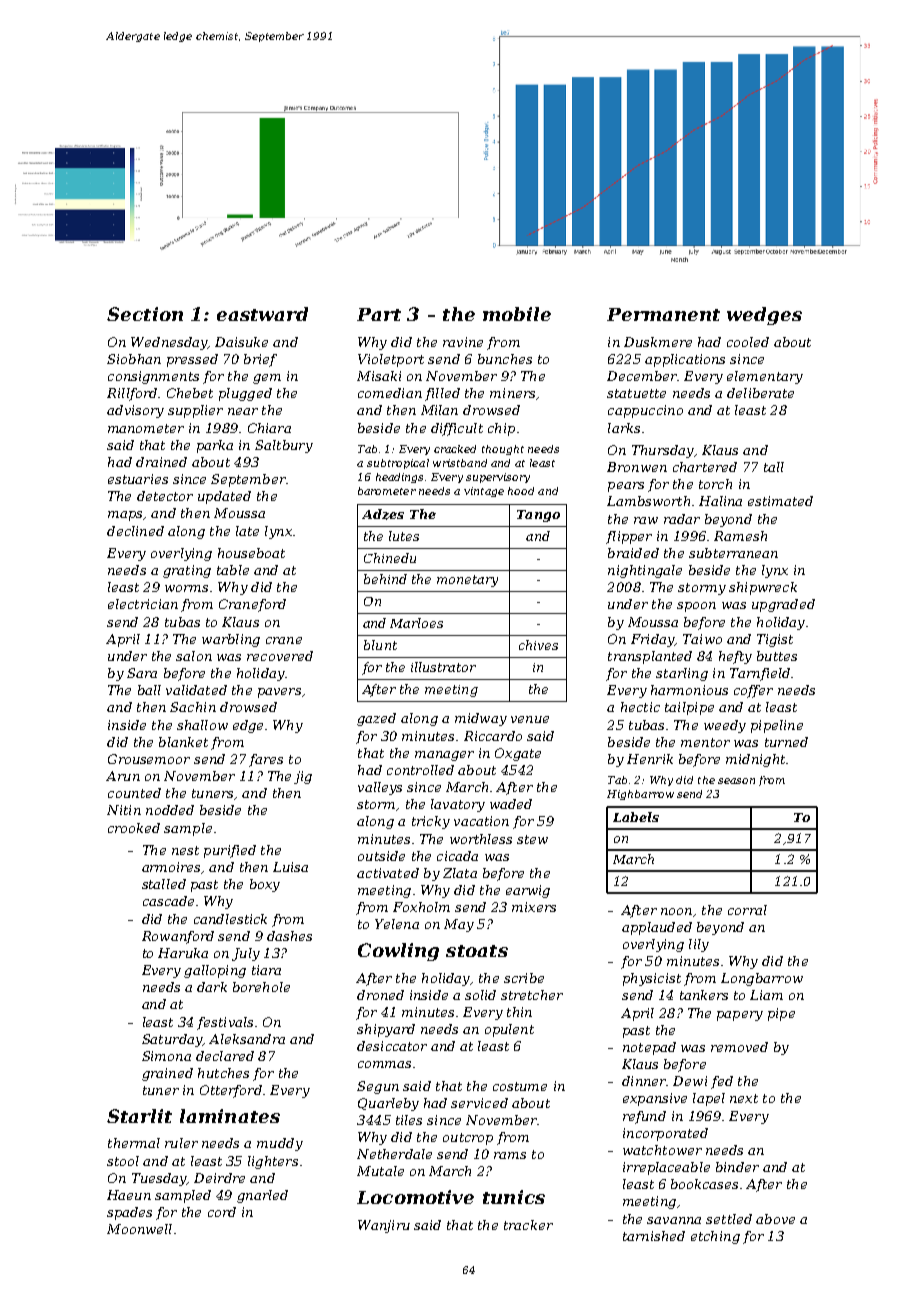  What do you see at coordinates (517, 314) in the screenshot?
I see `mobile` at bounding box center [517, 314].
